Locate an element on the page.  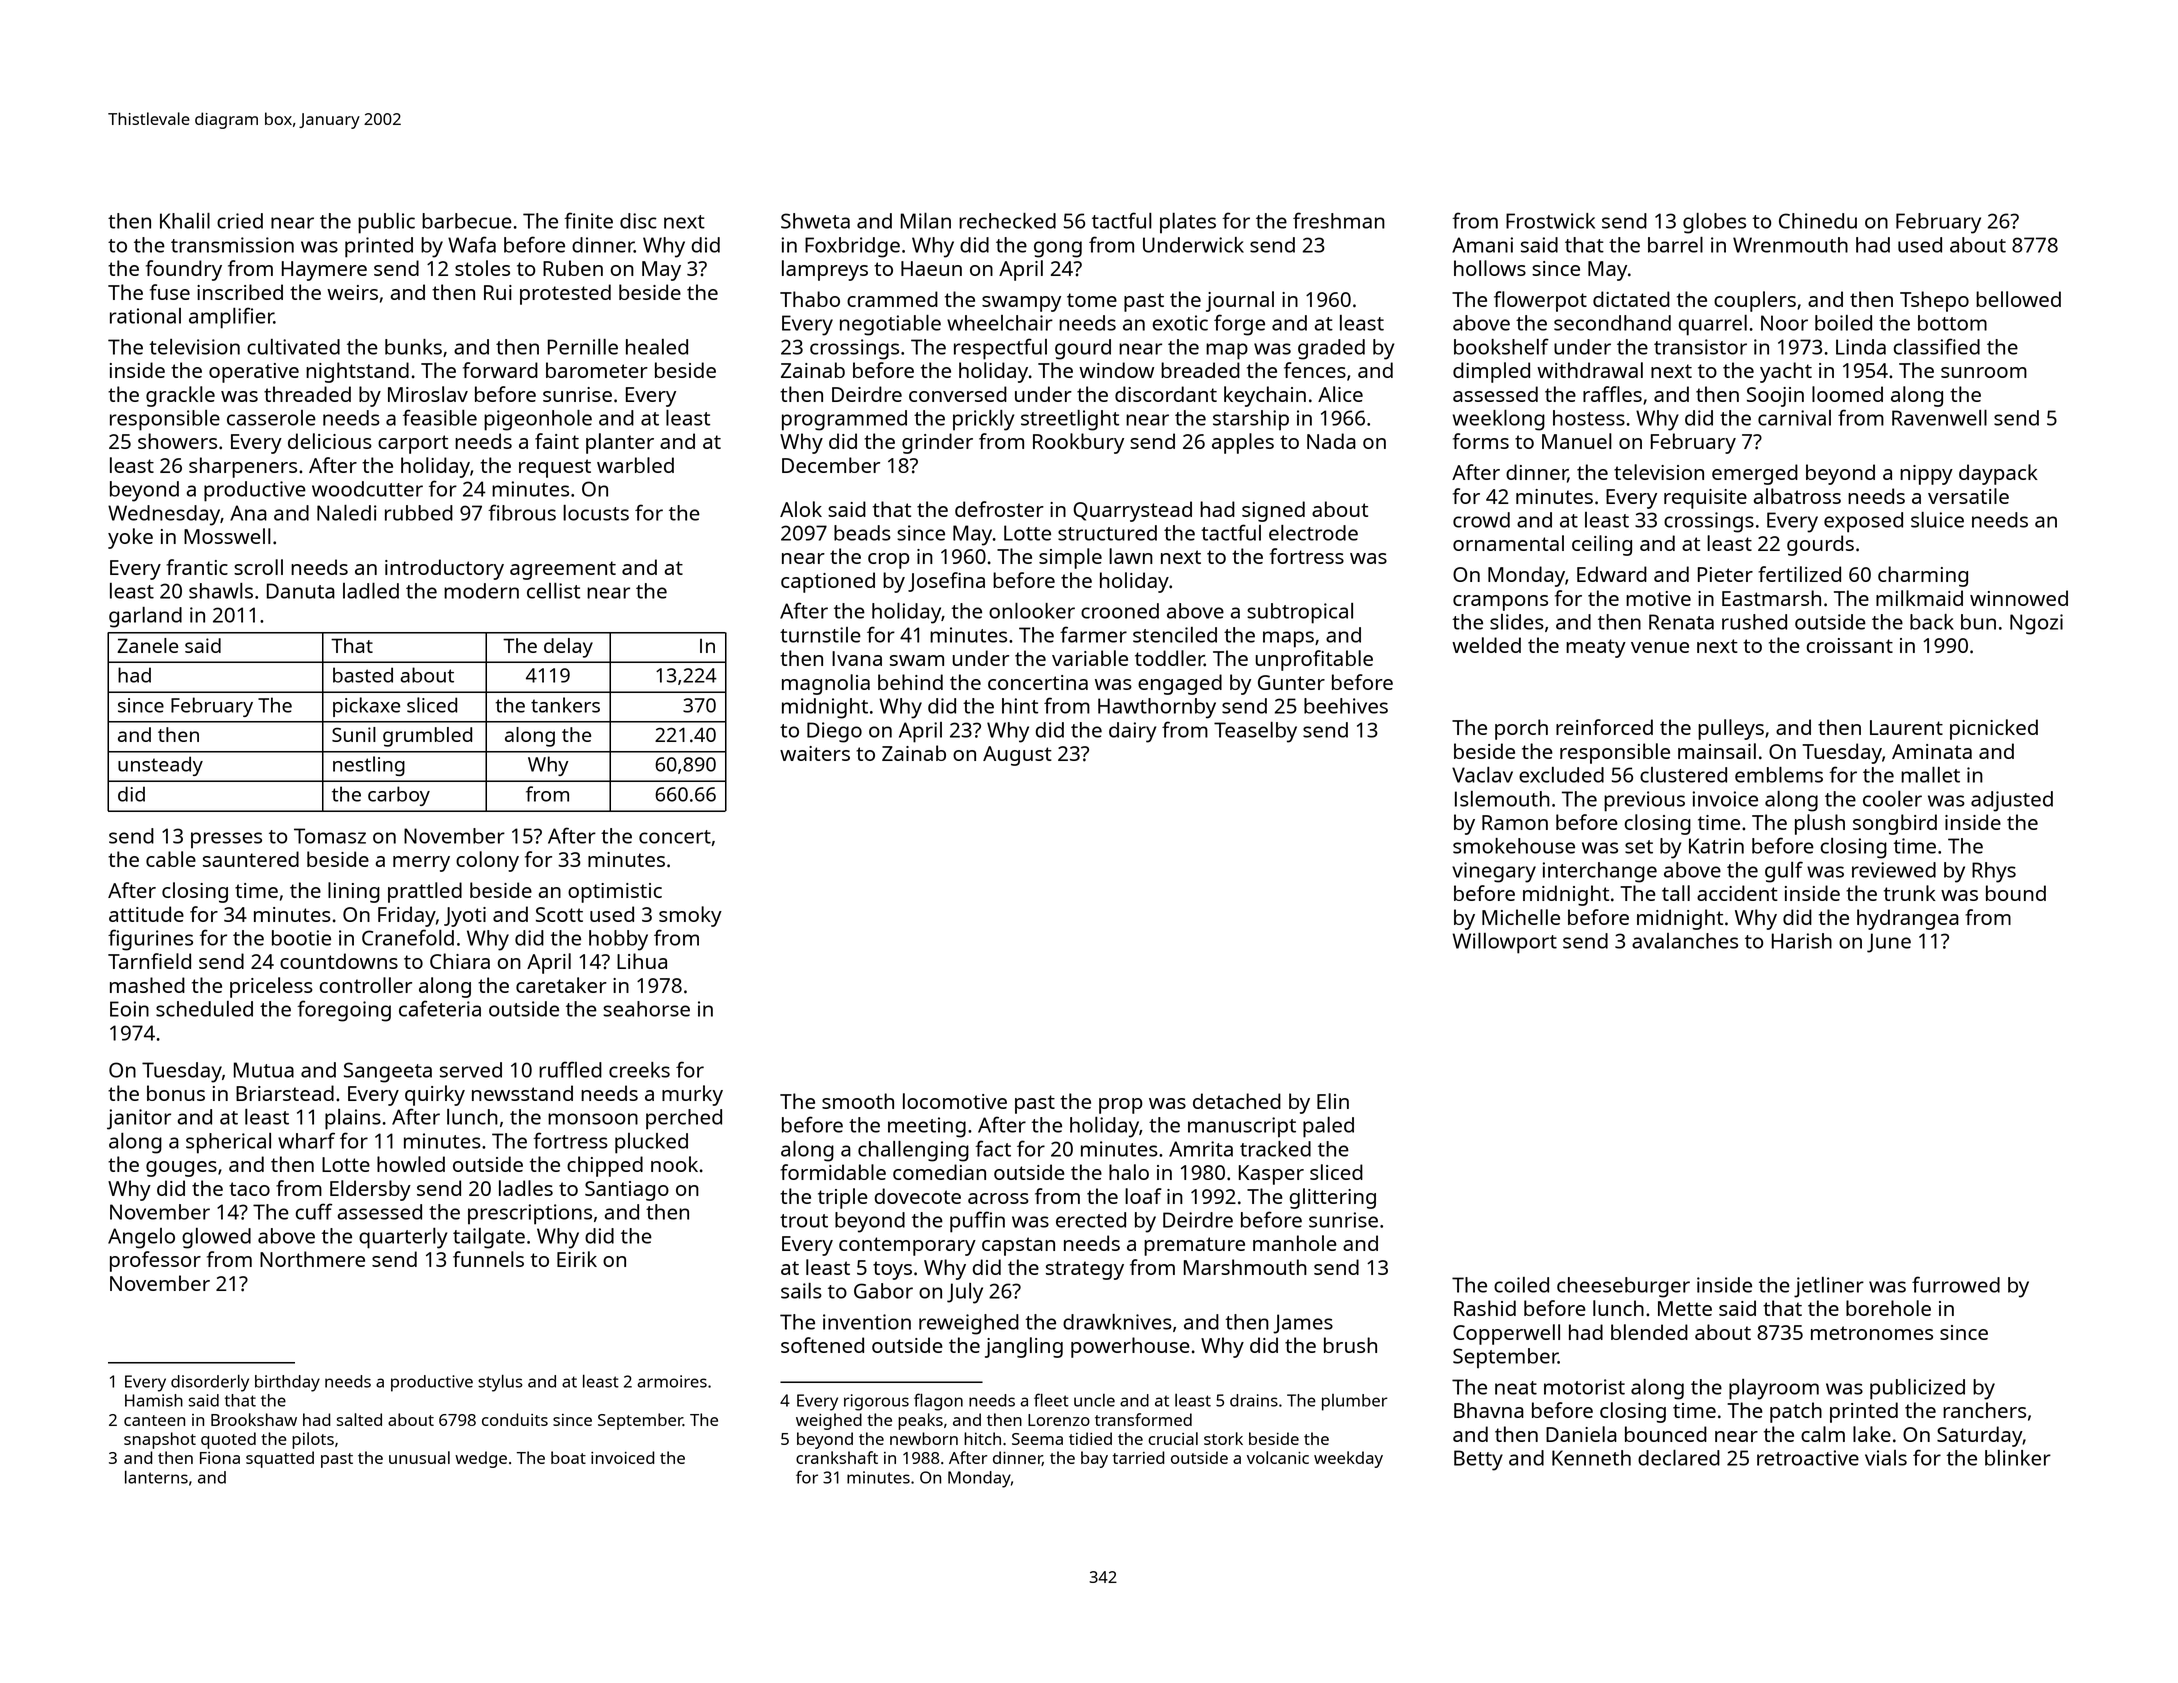
Hawthornby is located at coordinates (1157, 708).
